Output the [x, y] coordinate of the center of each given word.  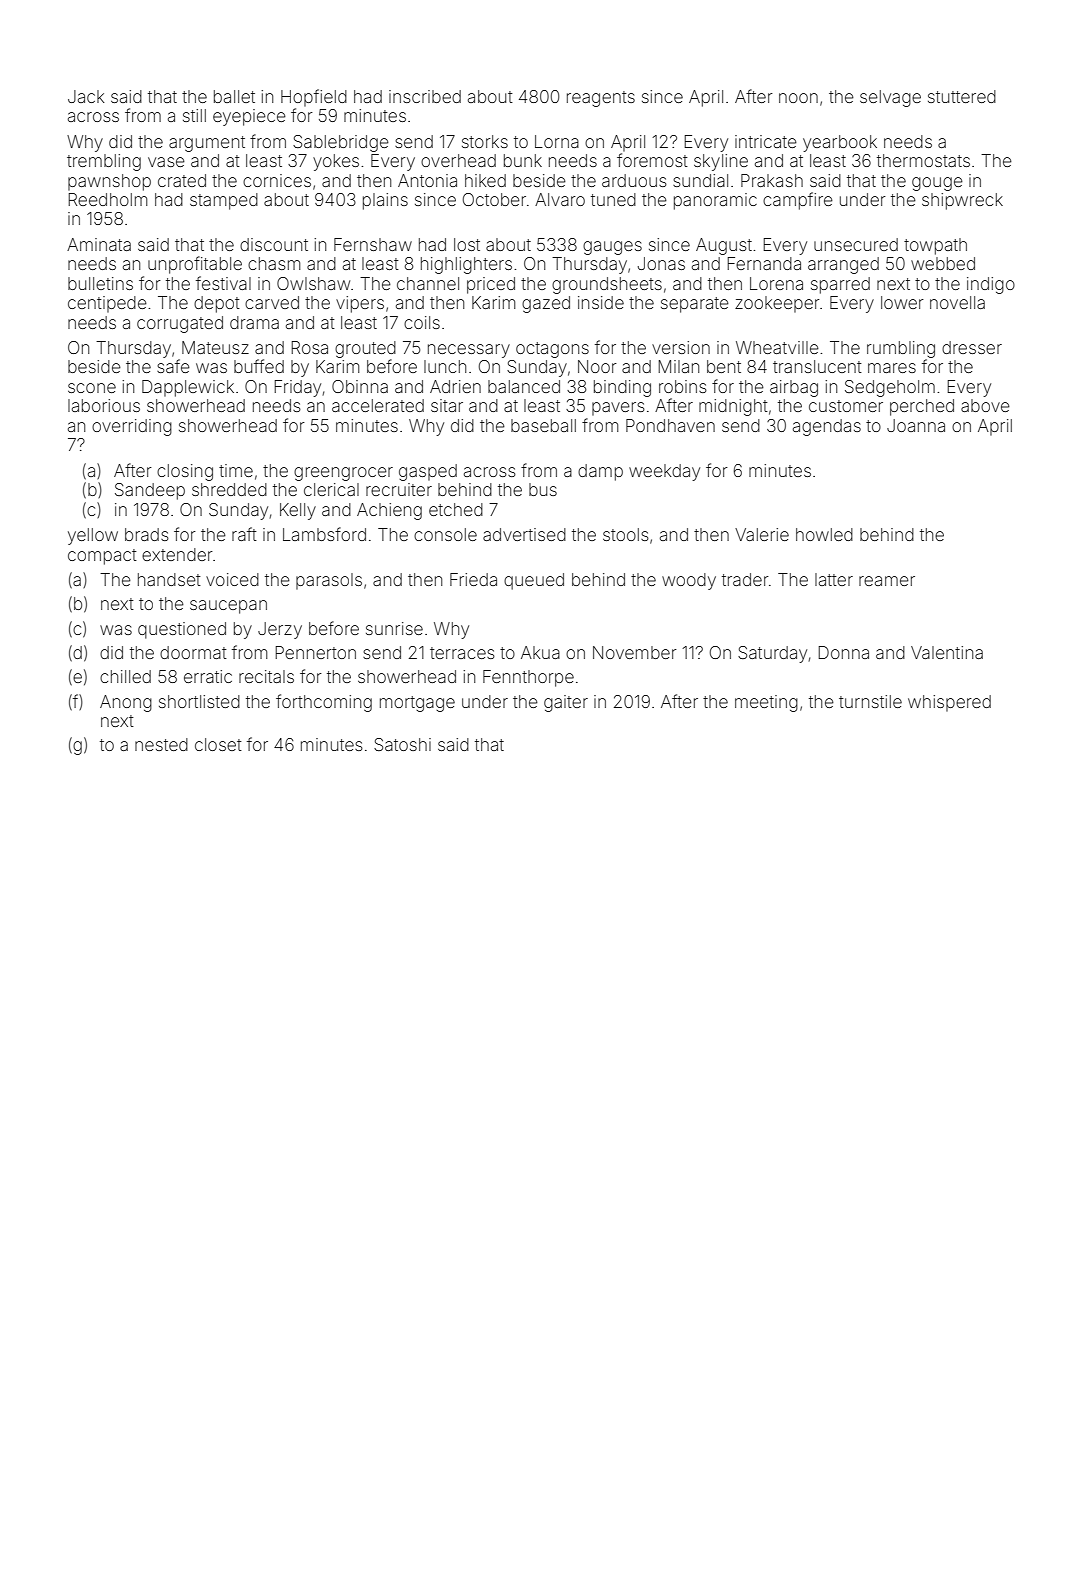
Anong [126, 703]
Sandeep [150, 491]
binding [622, 388]
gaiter [566, 703]
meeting [766, 703]
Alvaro [560, 199]
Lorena [776, 283]
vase [166, 162]
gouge [937, 184]
